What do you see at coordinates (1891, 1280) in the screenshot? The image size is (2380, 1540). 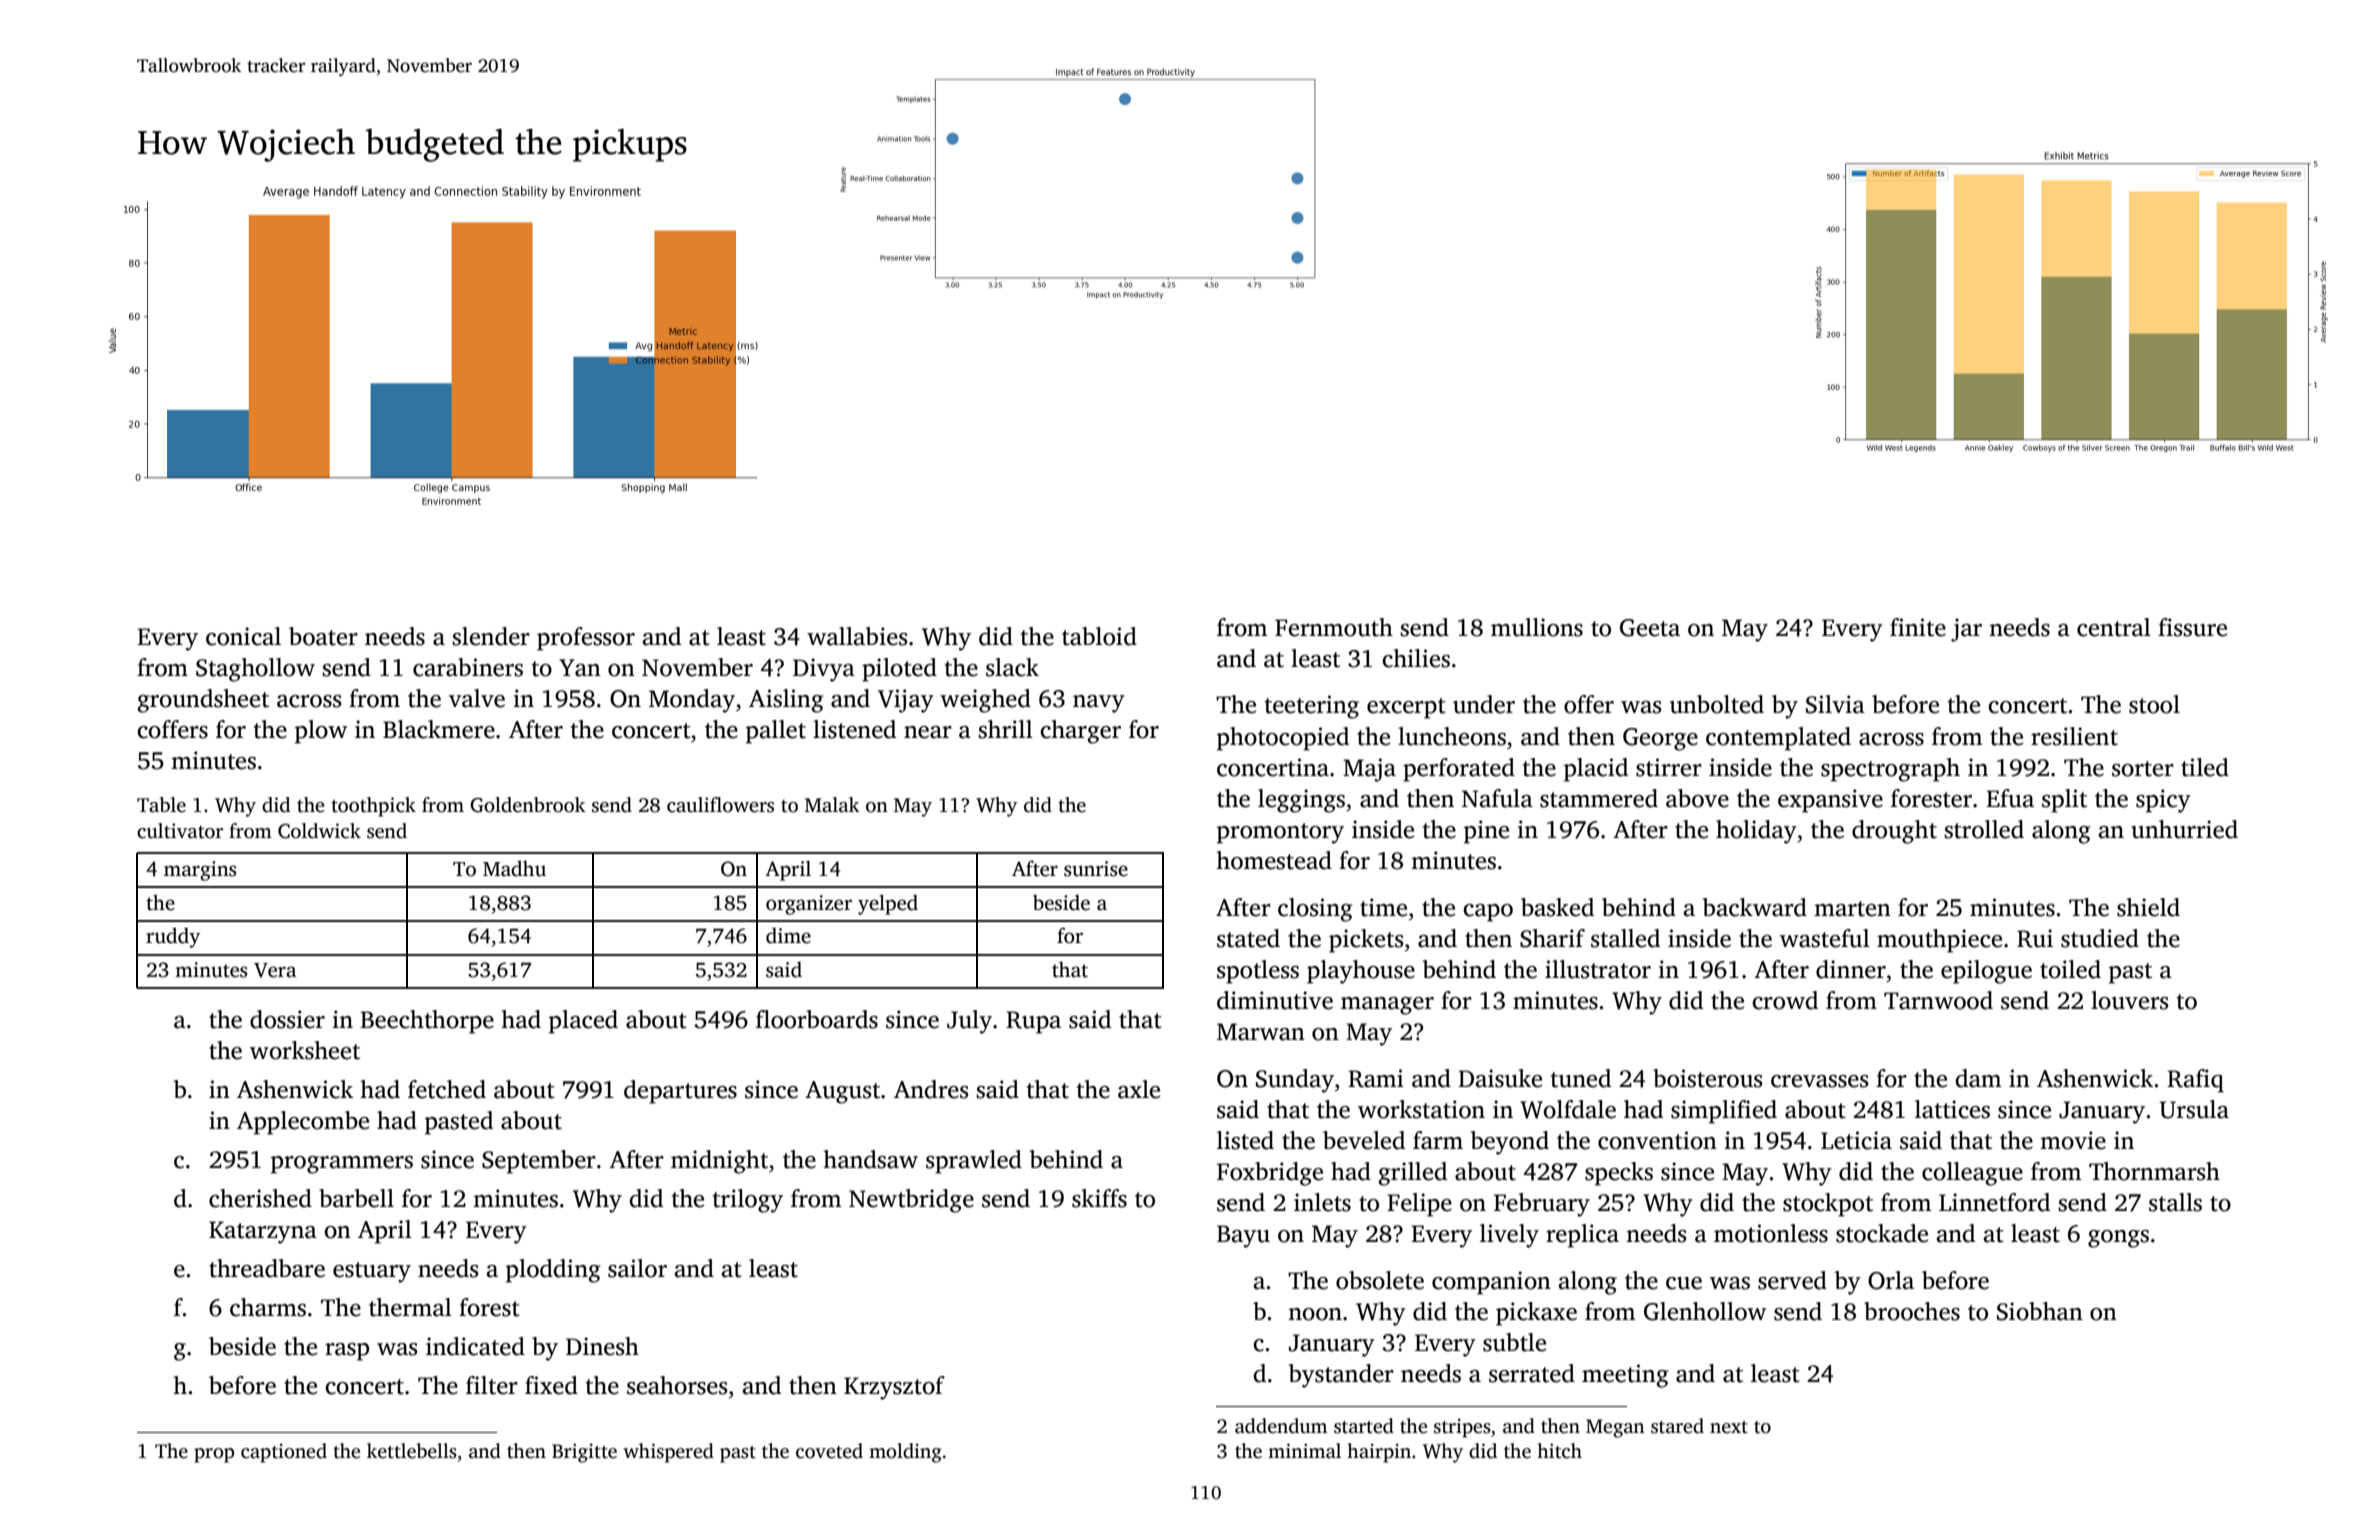 I see `Orla` at bounding box center [1891, 1280].
